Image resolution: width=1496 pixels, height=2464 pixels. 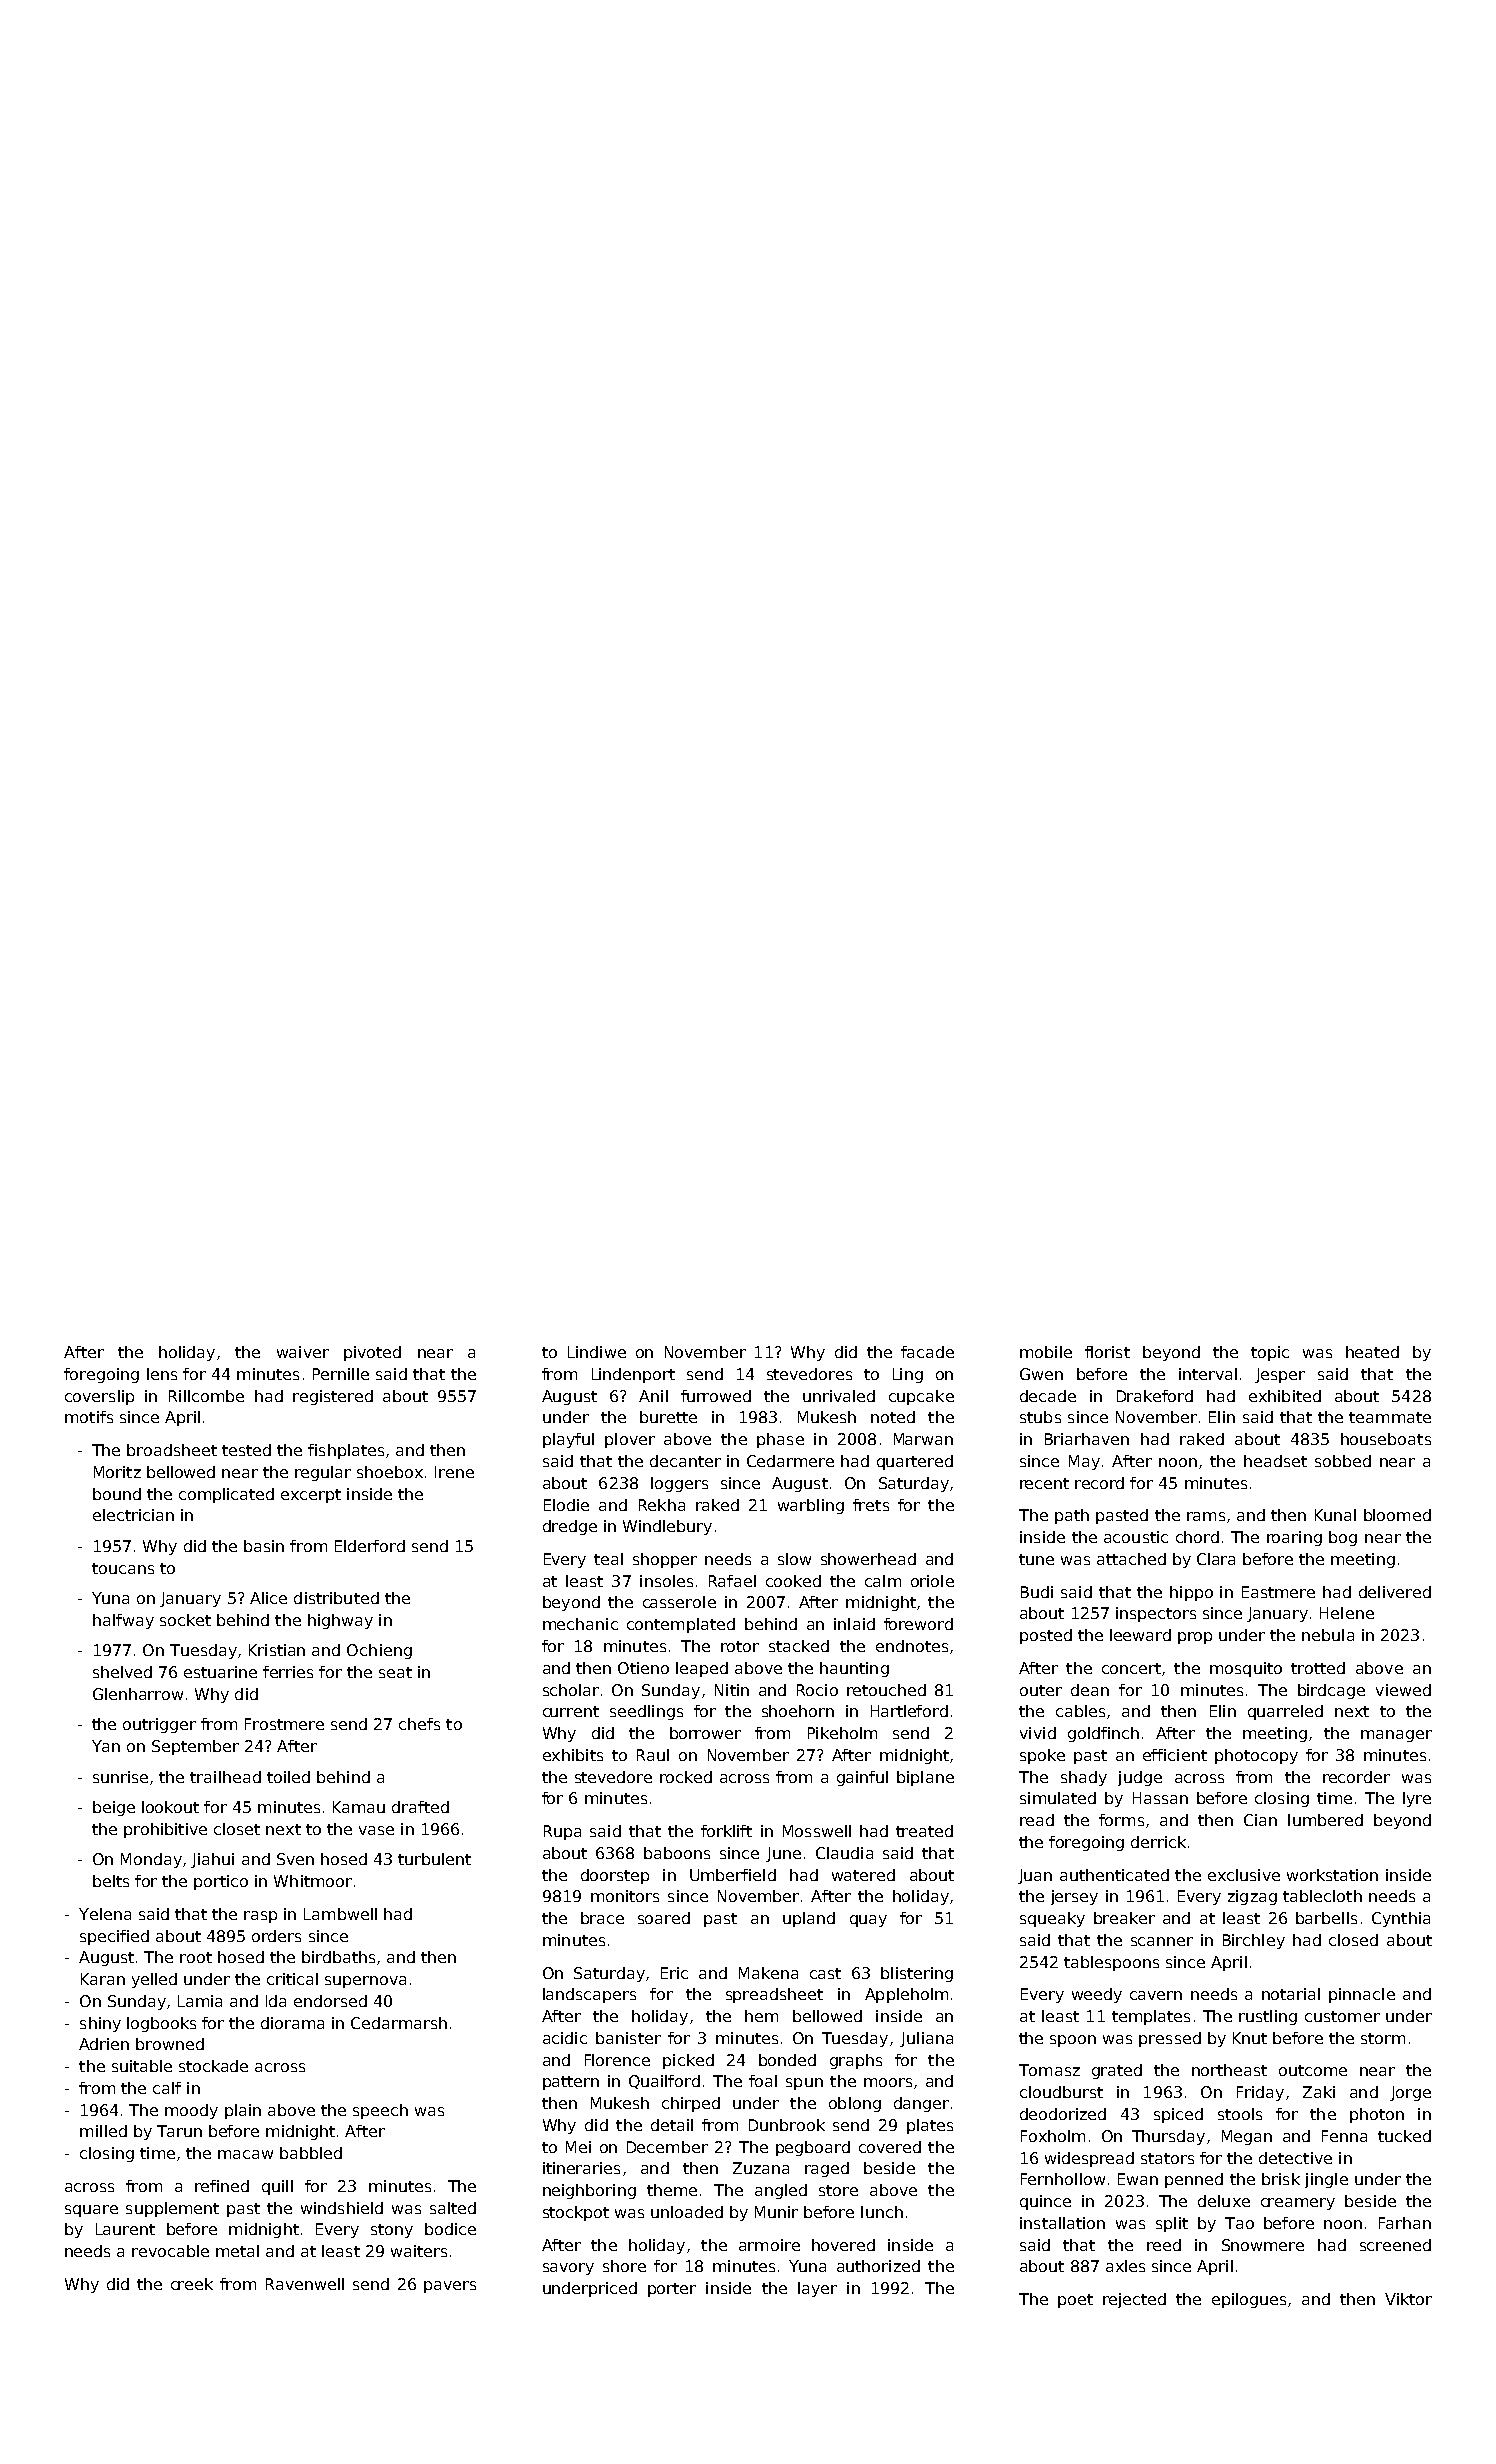 What do you see at coordinates (839, 1396) in the document?
I see `unrivaled` at bounding box center [839, 1396].
